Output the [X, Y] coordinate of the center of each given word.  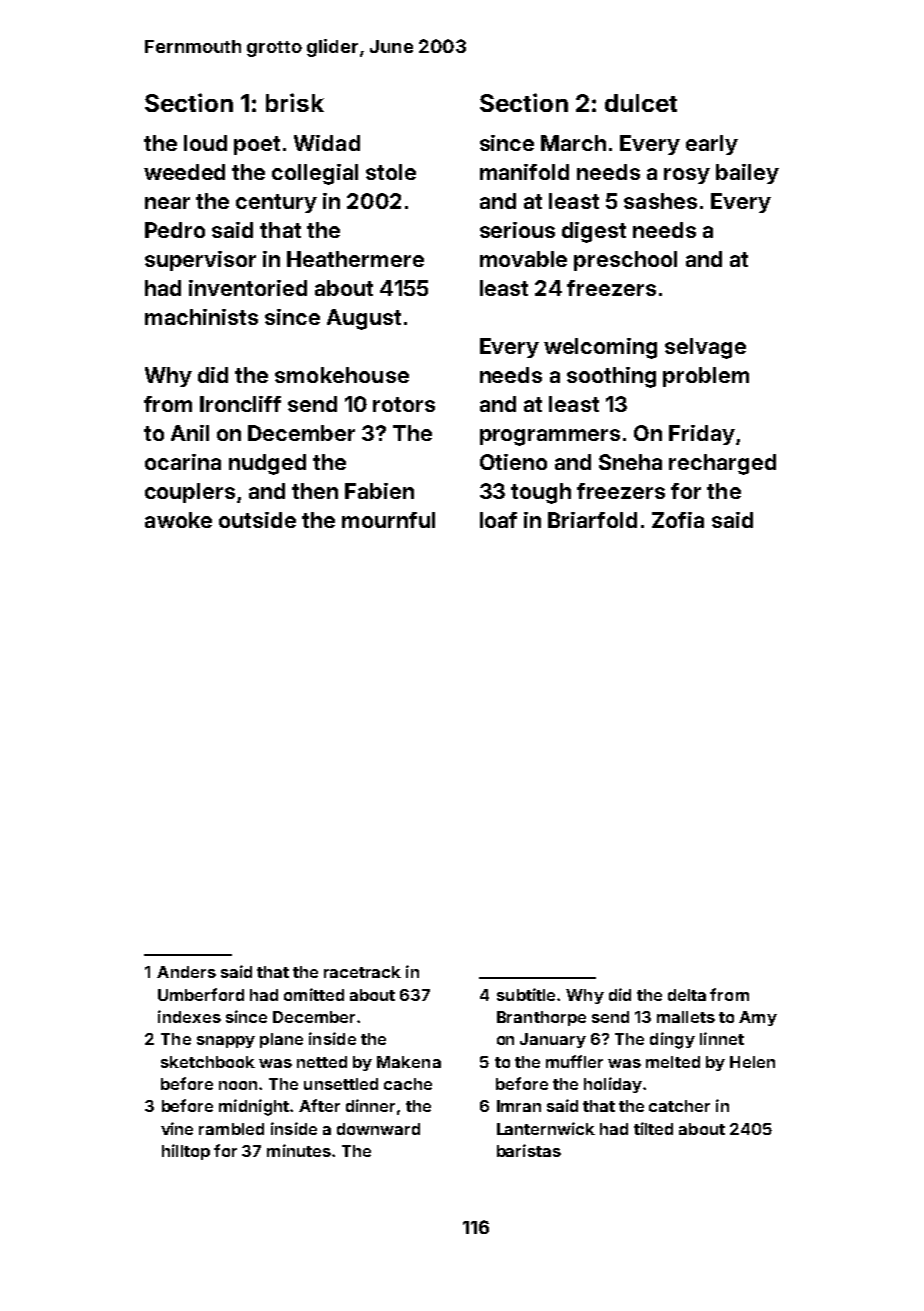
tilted [653, 1128]
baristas [529, 1150]
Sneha [630, 462]
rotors [404, 404]
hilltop [186, 1152]
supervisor [200, 261]
